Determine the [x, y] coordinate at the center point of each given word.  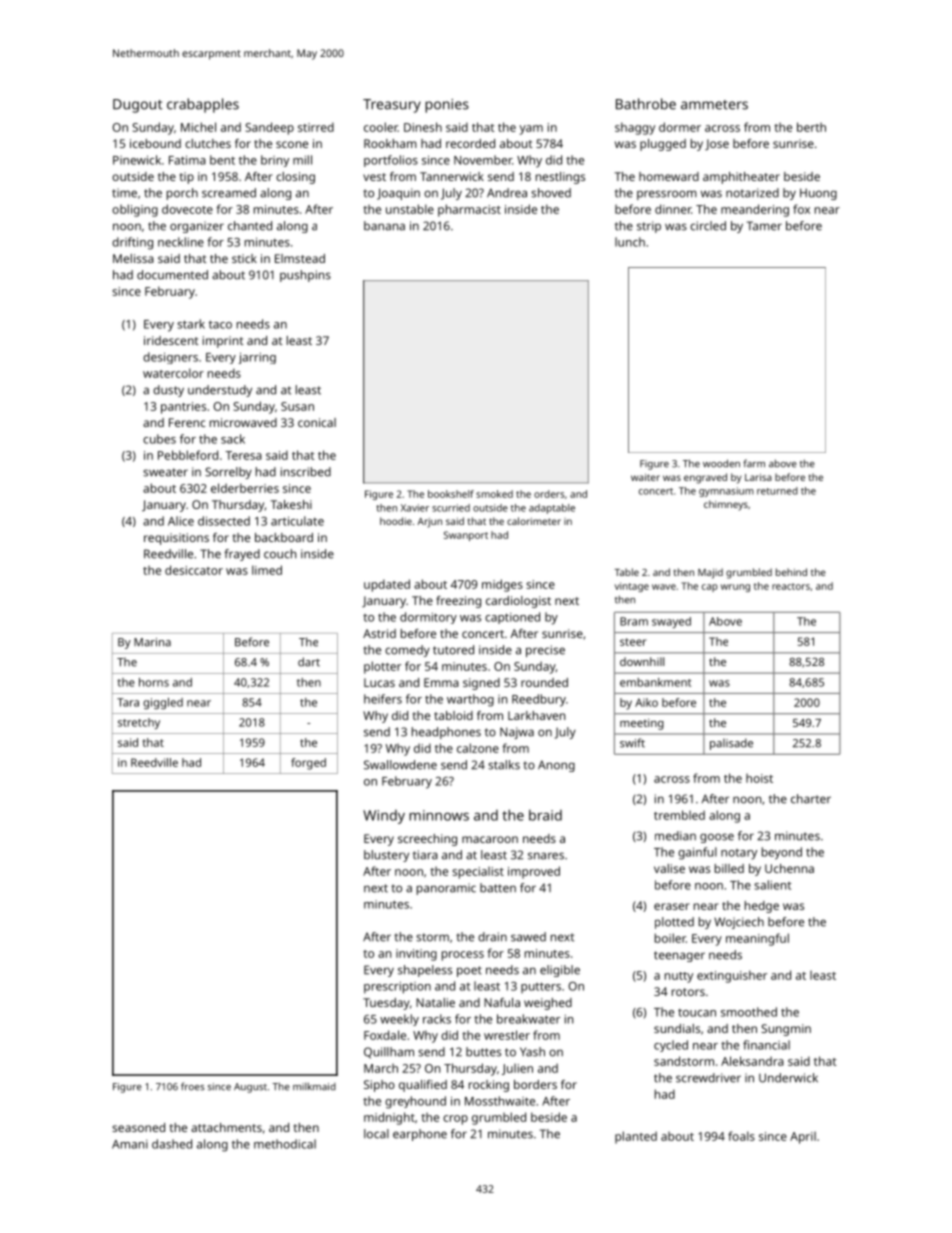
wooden [721, 463]
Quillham [389, 1053]
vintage [632, 587]
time [124, 193]
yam [531, 130]
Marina [152, 642]
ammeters [714, 105]
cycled [671, 1046]
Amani [130, 1144]
